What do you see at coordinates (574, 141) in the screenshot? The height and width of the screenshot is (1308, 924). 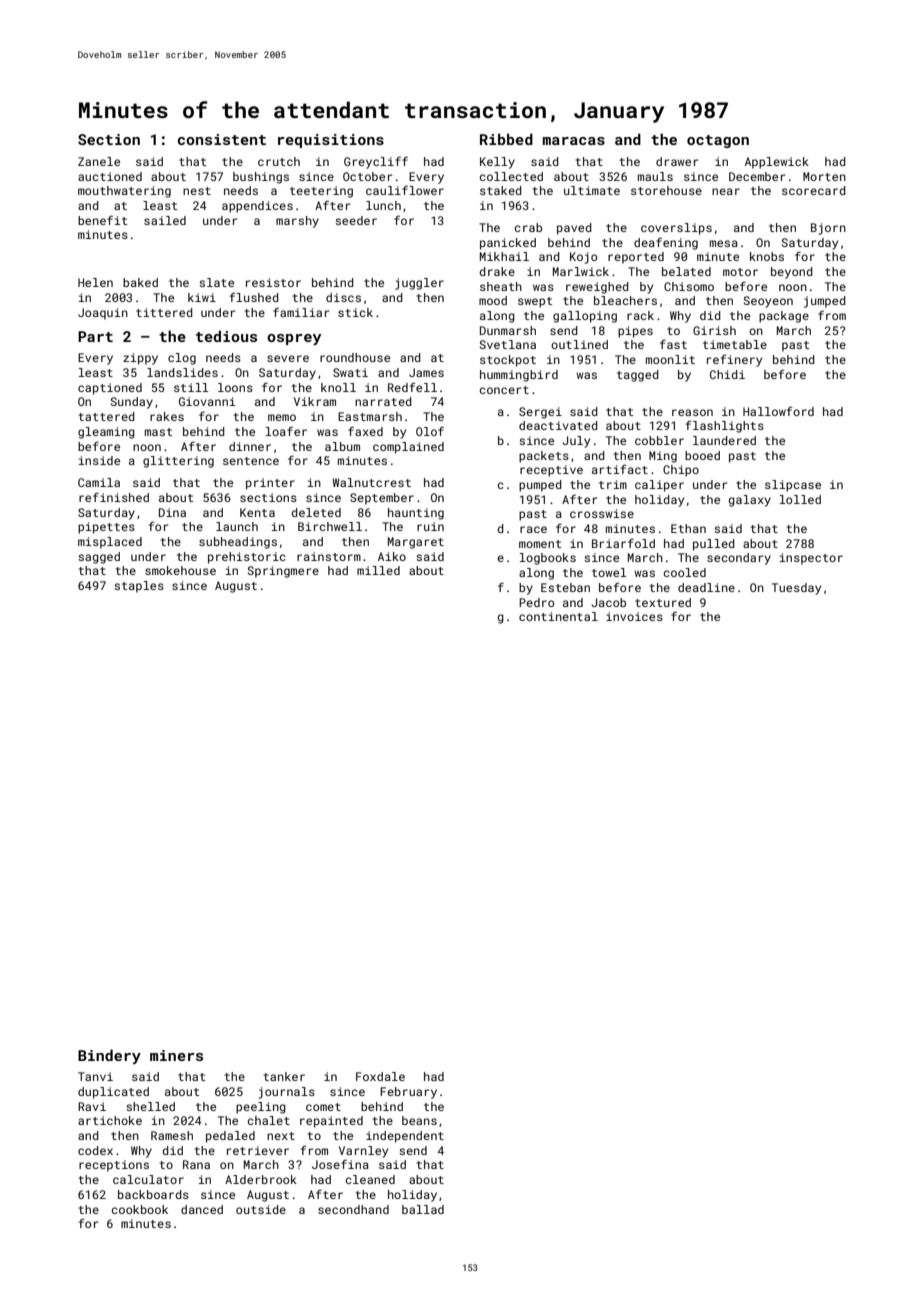 I see `maracas` at bounding box center [574, 141].
